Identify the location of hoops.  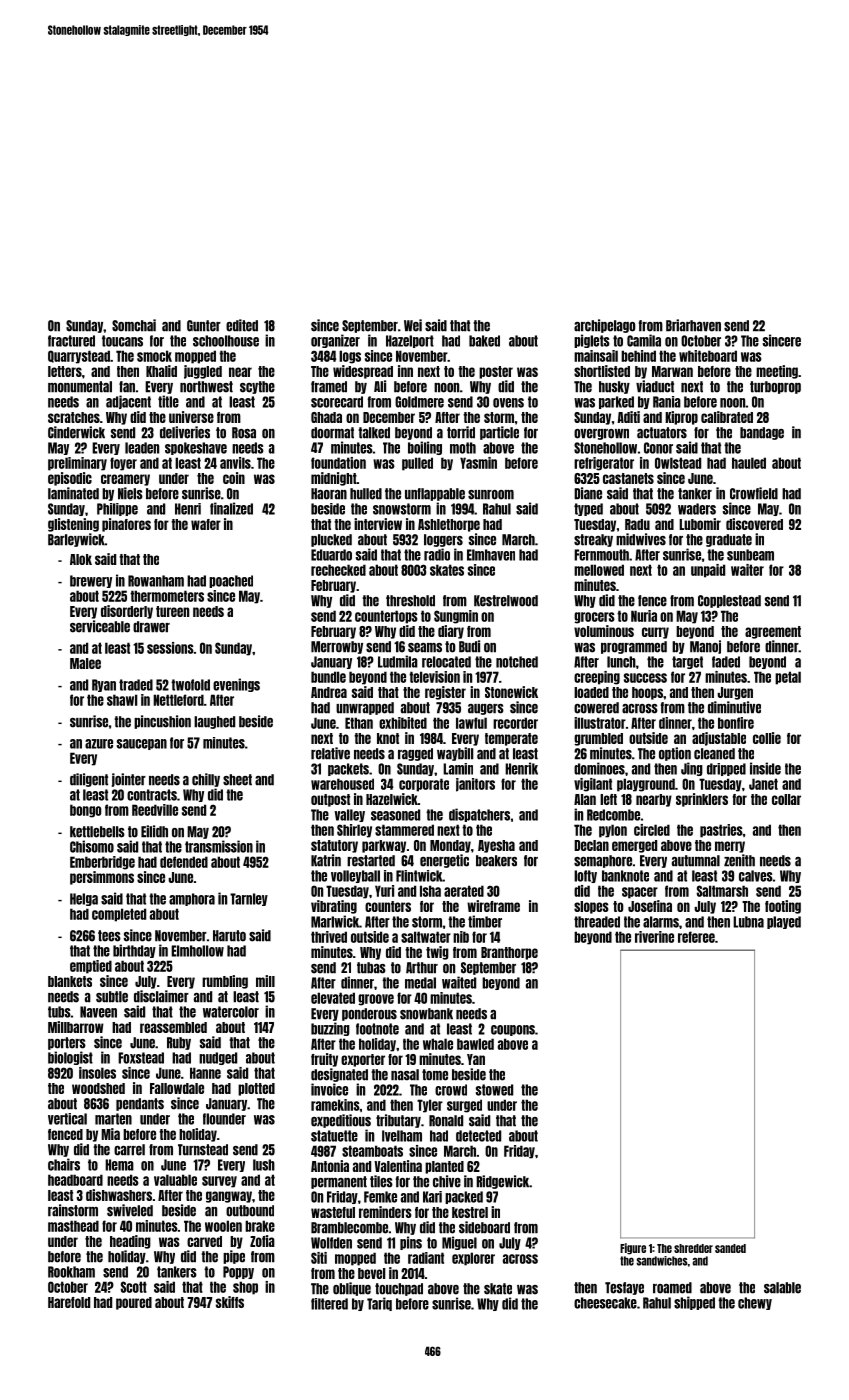
(647, 693).
